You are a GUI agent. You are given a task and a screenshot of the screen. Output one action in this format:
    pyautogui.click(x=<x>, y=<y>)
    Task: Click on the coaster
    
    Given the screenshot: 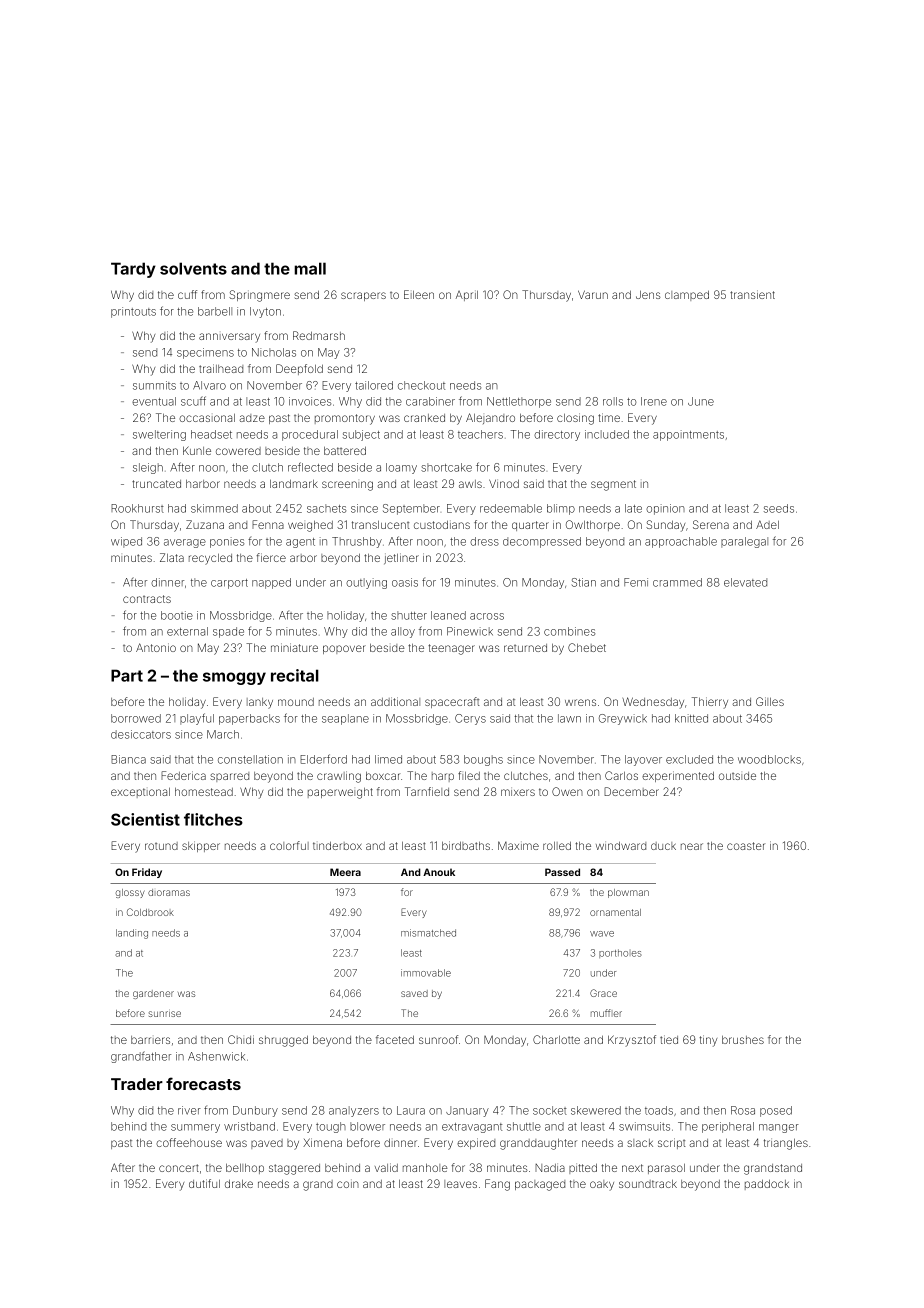 What is the action you would take?
    pyautogui.click(x=746, y=846)
